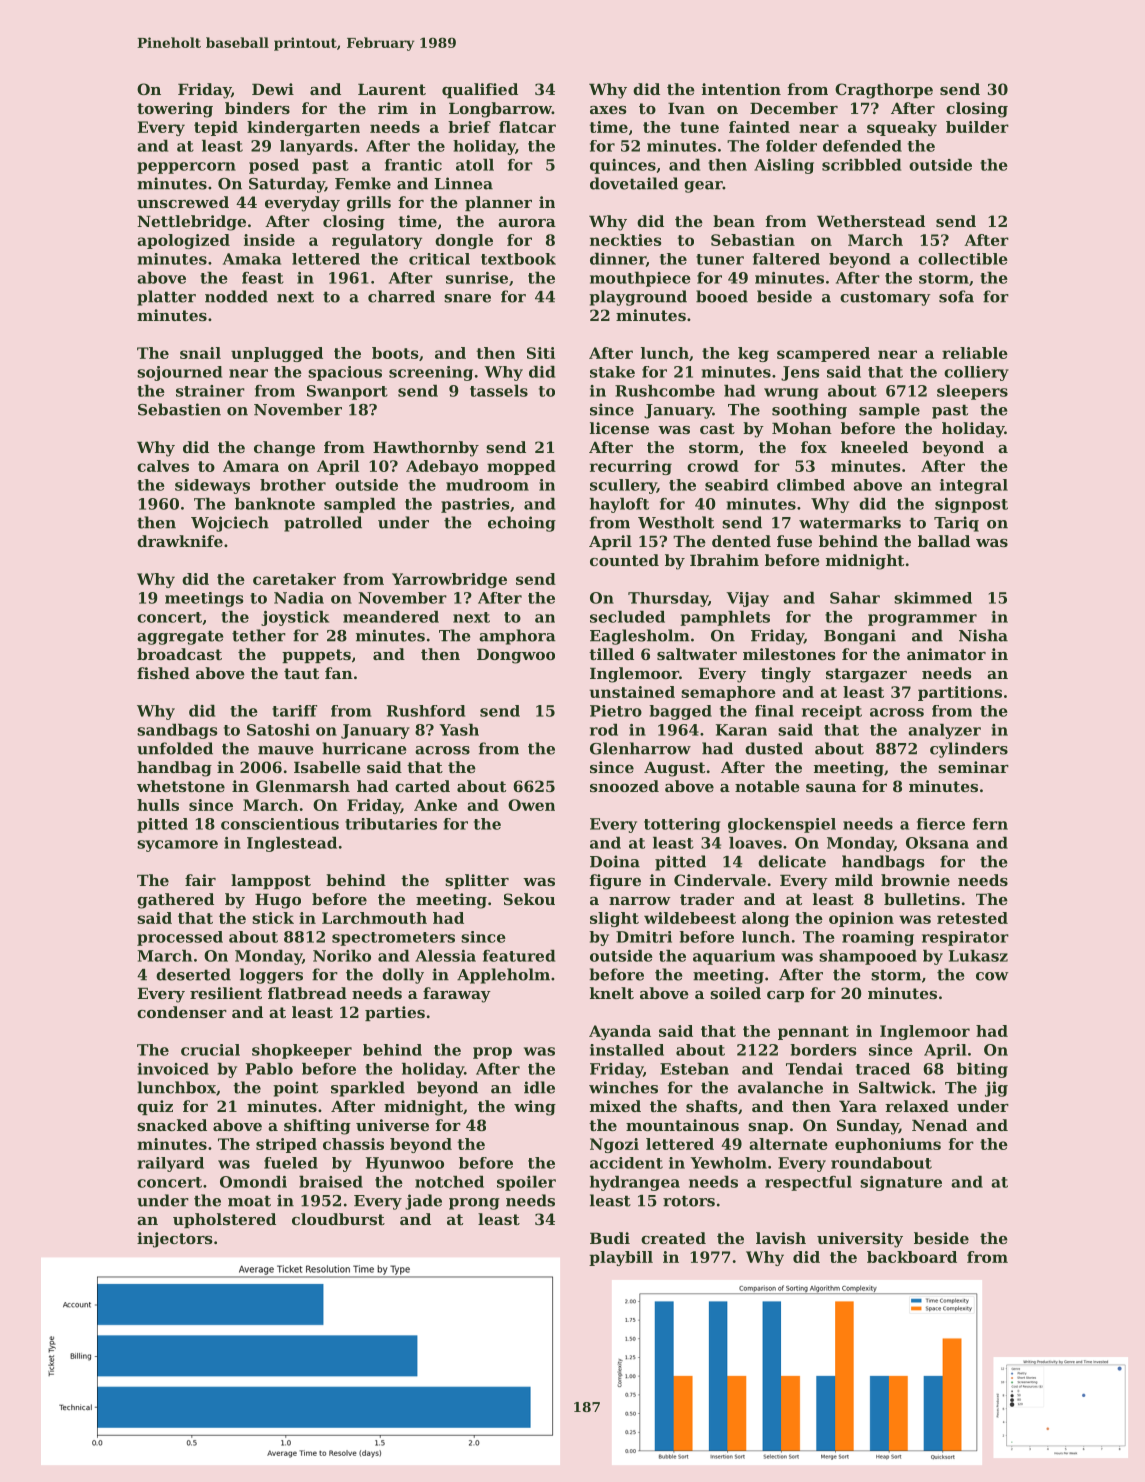  Describe the element at coordinates (741, 89) in the image. I see `intention` at that location.
